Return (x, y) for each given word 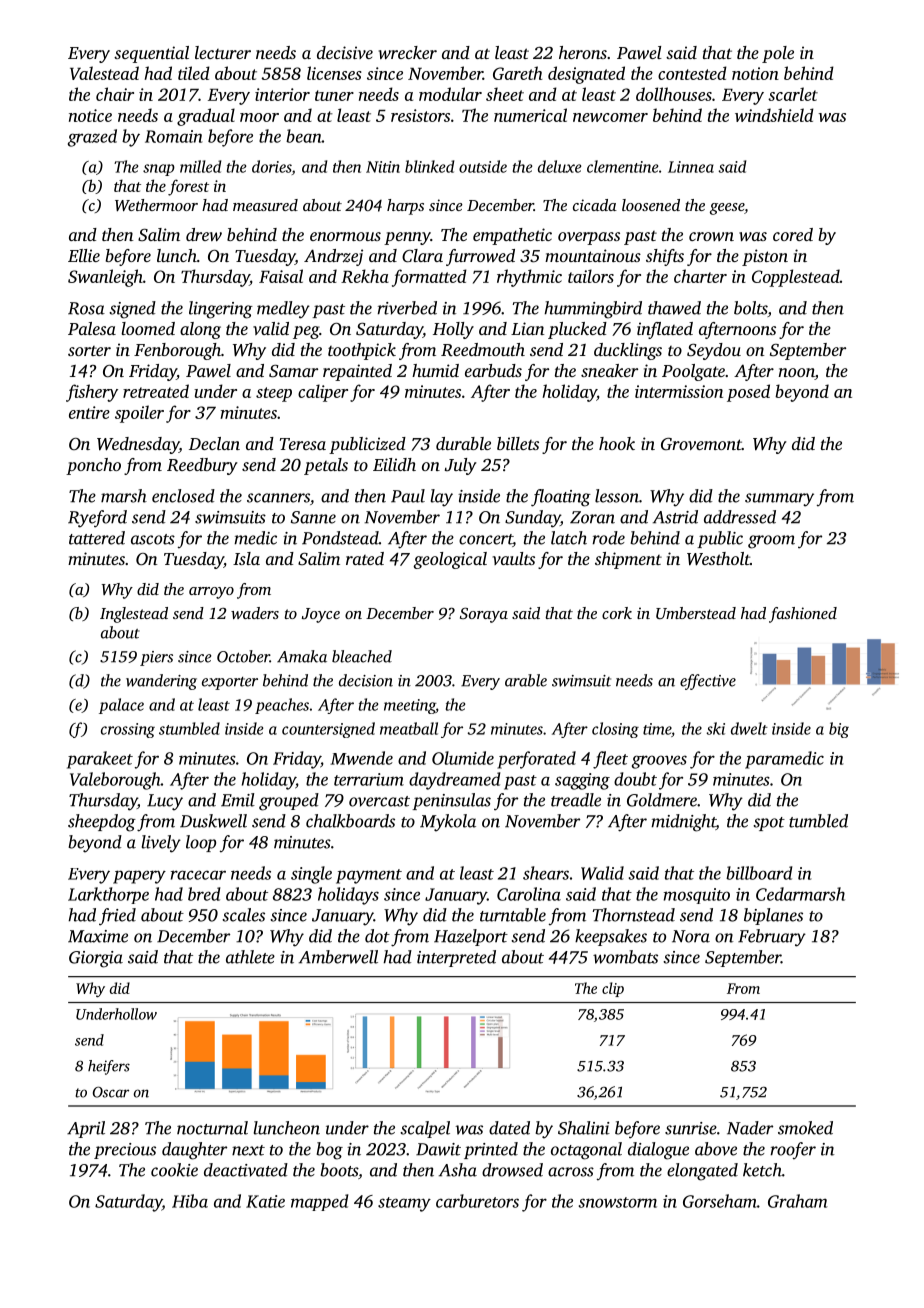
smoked (805, 1128)
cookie (174, 1170)
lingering (221, 310)
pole (778, 54)
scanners (278, 498)
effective (708, 682)
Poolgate (693, 372)
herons (583, 52)
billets (518, 443)
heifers (109, 1067)
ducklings (628, 351)
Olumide (463, 758)
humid (435, 370)
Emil (238, 800)
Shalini (584, 1128)
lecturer (223, 52)
